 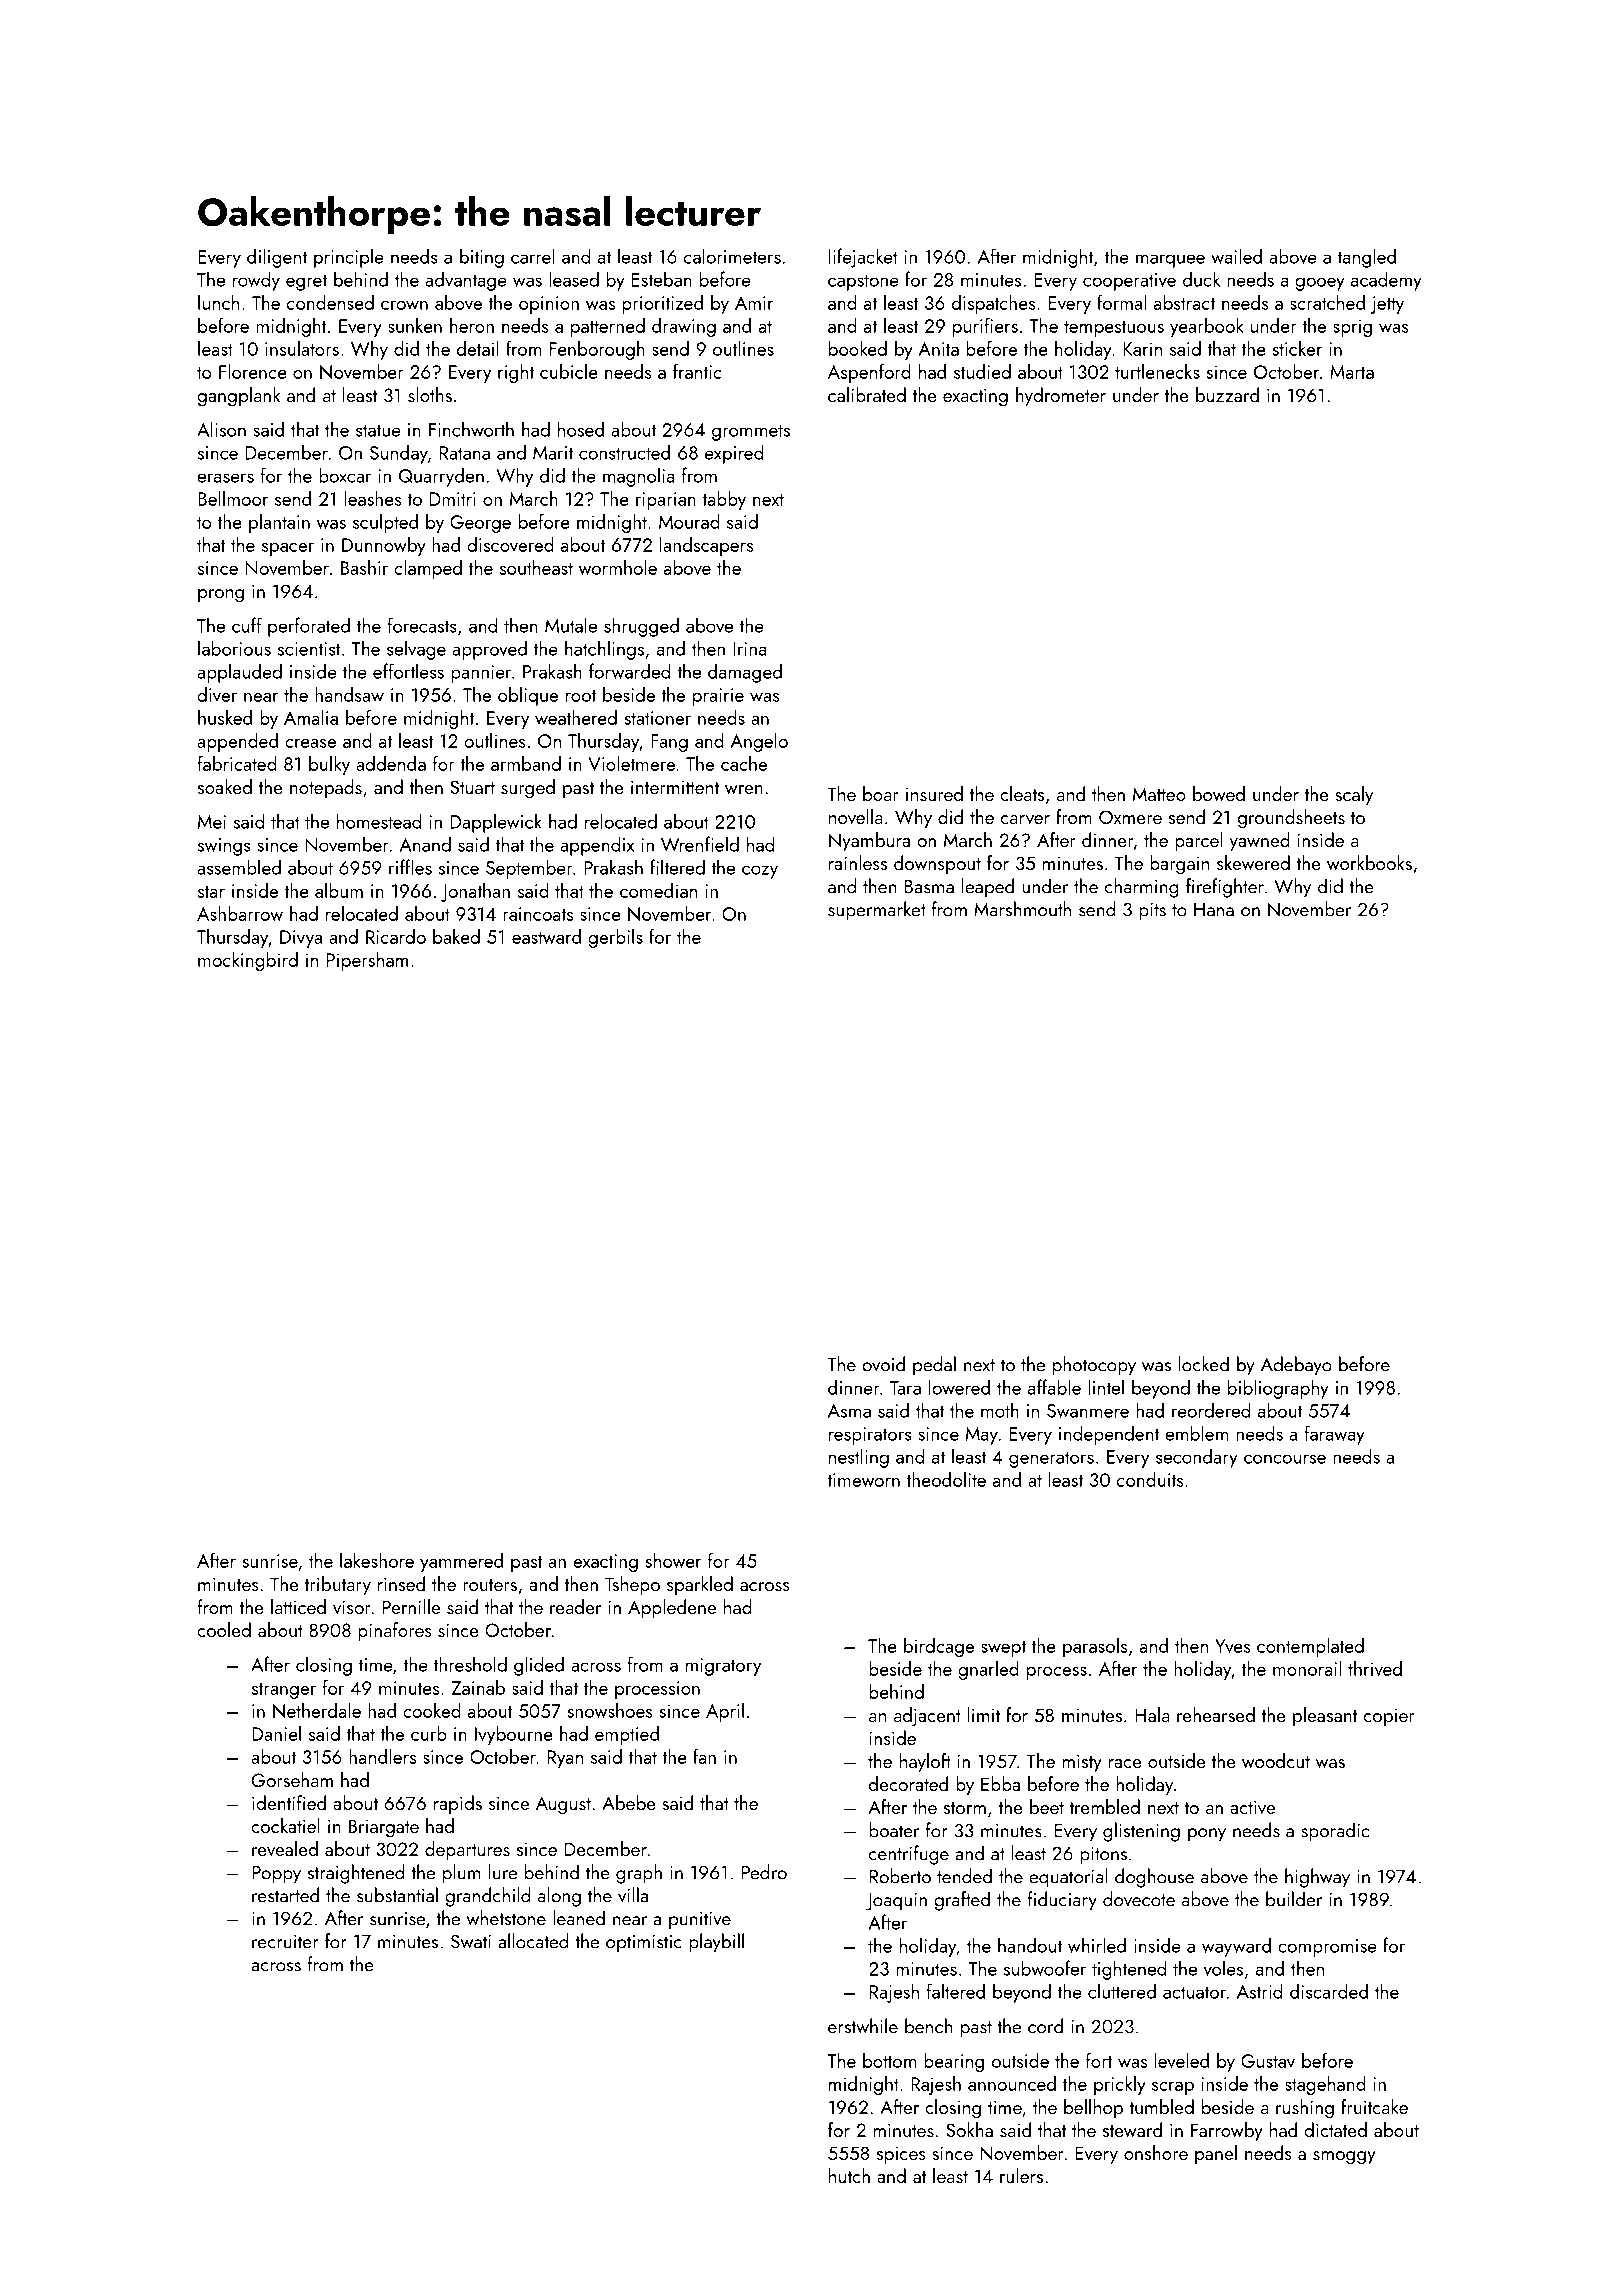 What do you see at coordinates (1233, 1646) in the screenshot?
I see `Yves` at bounding box center [1233, 1646].
